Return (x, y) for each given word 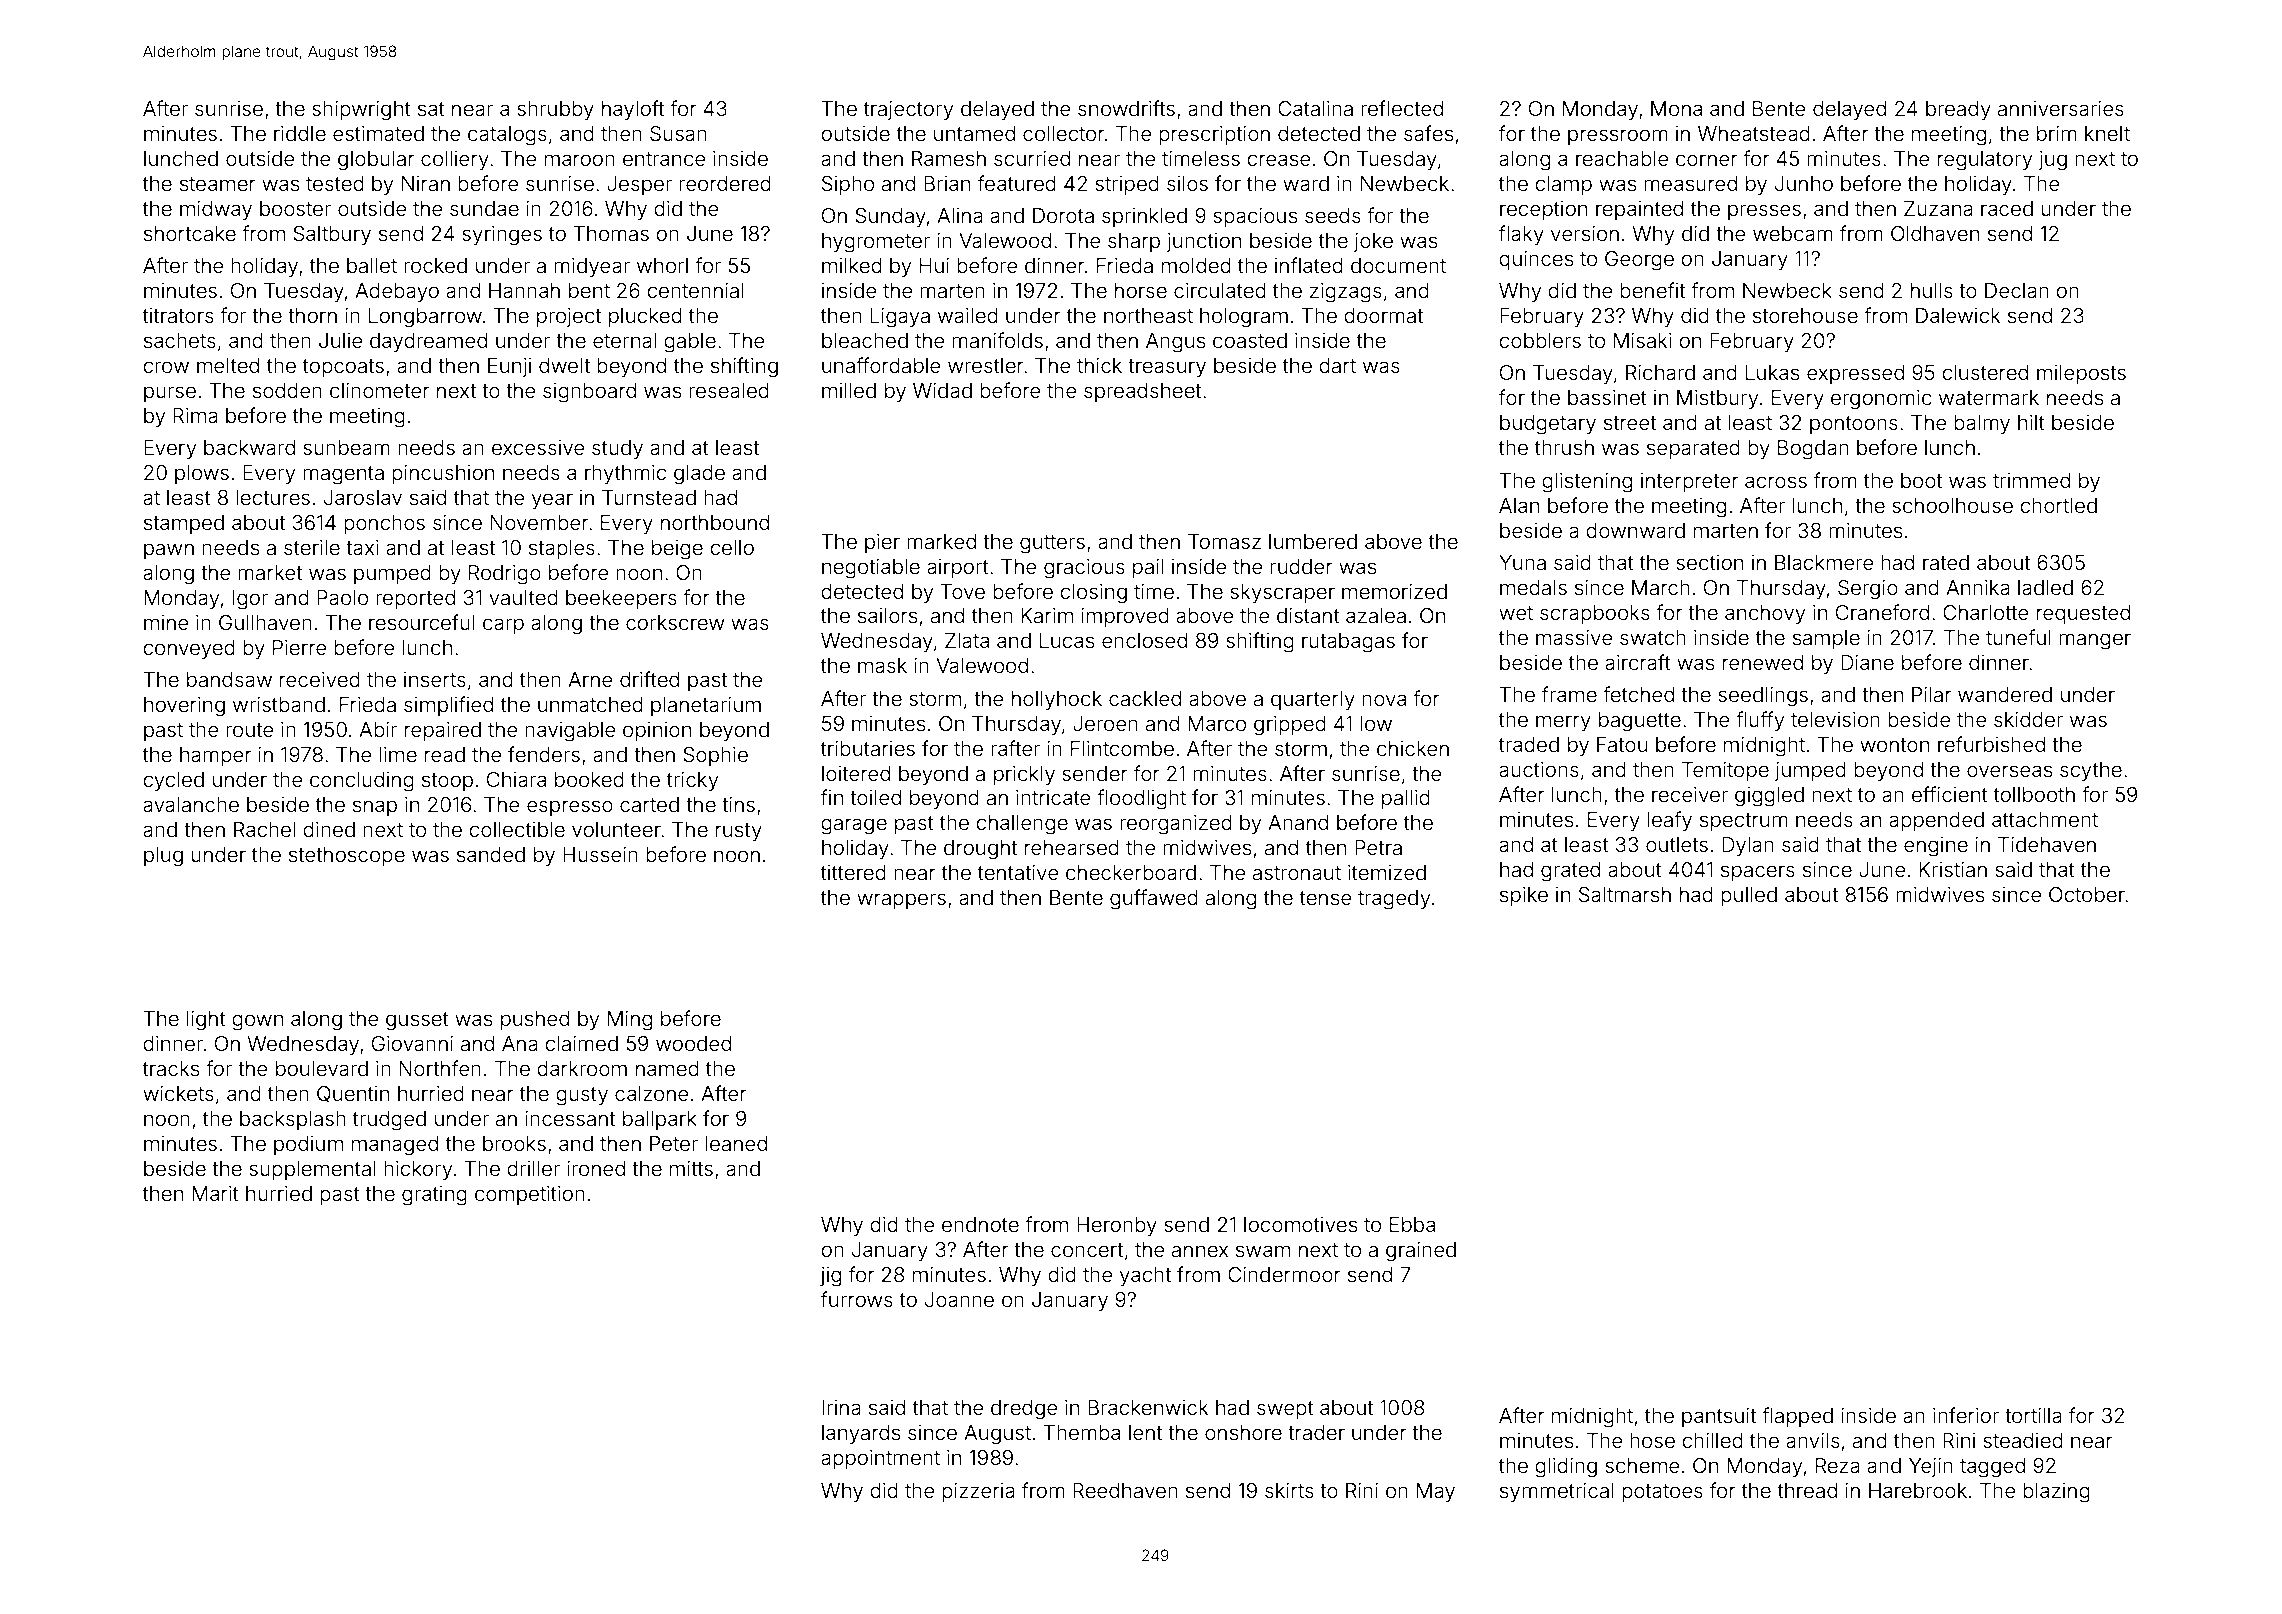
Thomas (611, 233)
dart (1337, 365)
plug (163, 857)
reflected (1402, 108)
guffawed (1154, 899)
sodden (287, 390)
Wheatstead (1754, 133)
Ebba (1412, 1224)
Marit (215, 1193)
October (2087, 894)
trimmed (2031, 480)
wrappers (901, 901)
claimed (581, 1043)
